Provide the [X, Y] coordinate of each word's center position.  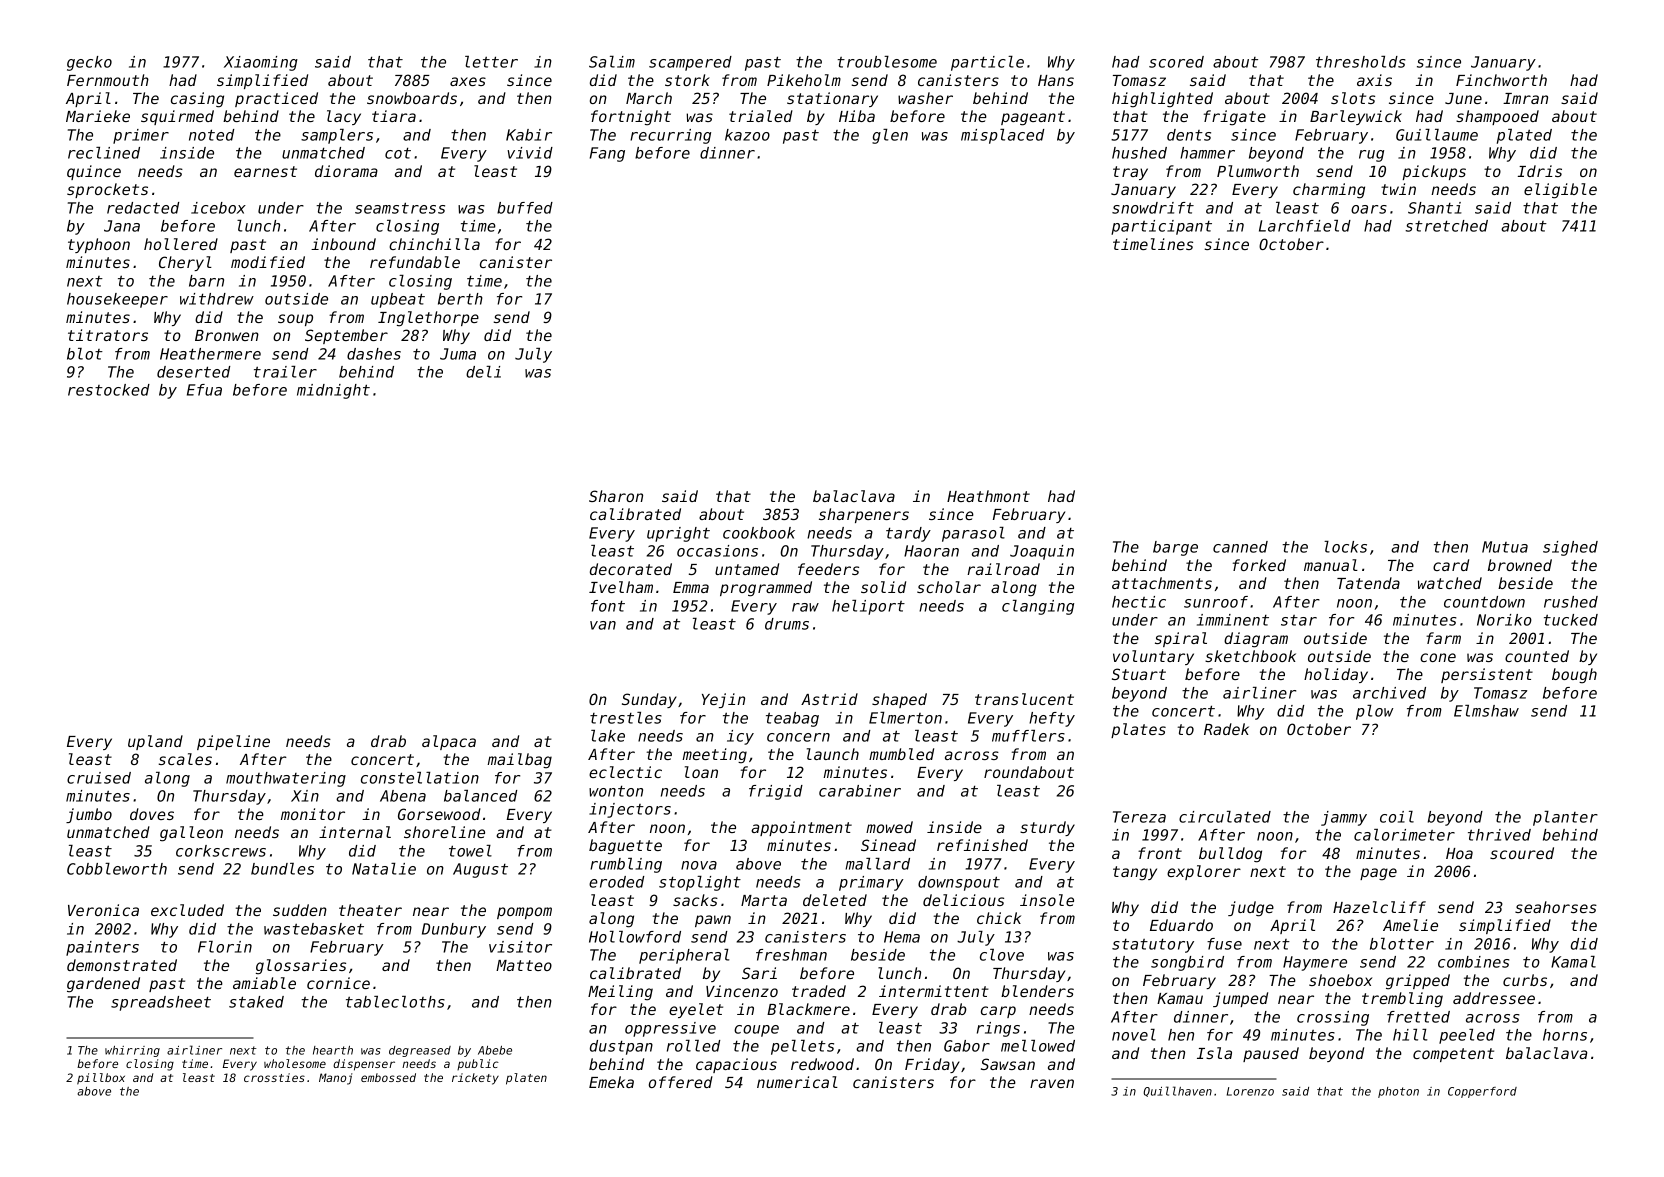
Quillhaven [1177, 1091]
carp [998, 1012]
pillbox [101, 1079]
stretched [1446, 226]
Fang [607, 154]
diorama [346, 171]
